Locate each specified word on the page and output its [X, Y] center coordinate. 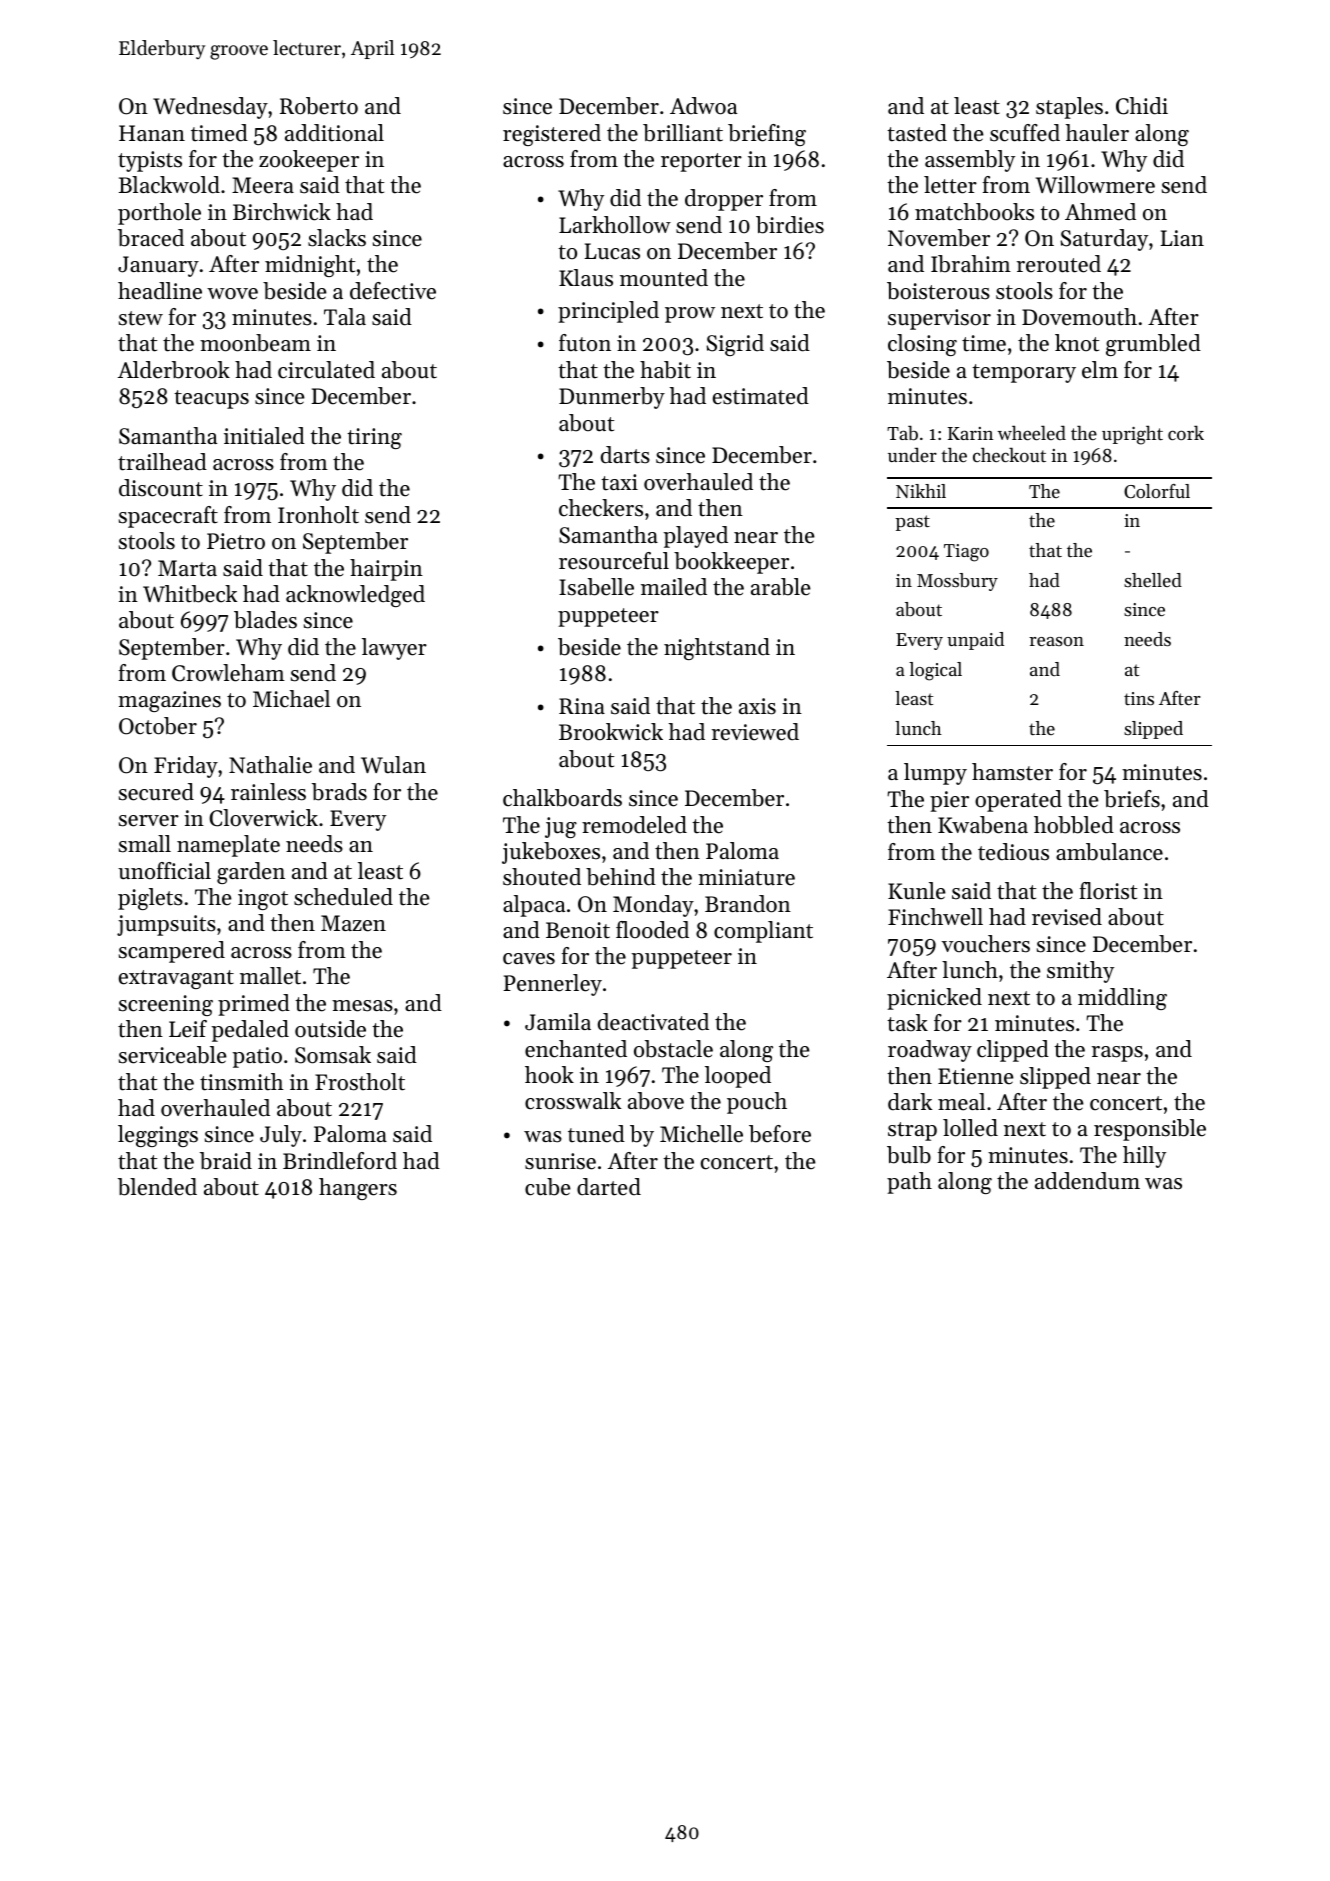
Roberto [319, 106]
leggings [158, 1136]
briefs [1132, 799]
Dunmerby [612, 398]
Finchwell [935, 917]
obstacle [673, 1049]
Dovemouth [1079, 317]
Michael [291, 699]
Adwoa [703, 106]
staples [1069, 108]
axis [757, 706]
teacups [211, 399]
